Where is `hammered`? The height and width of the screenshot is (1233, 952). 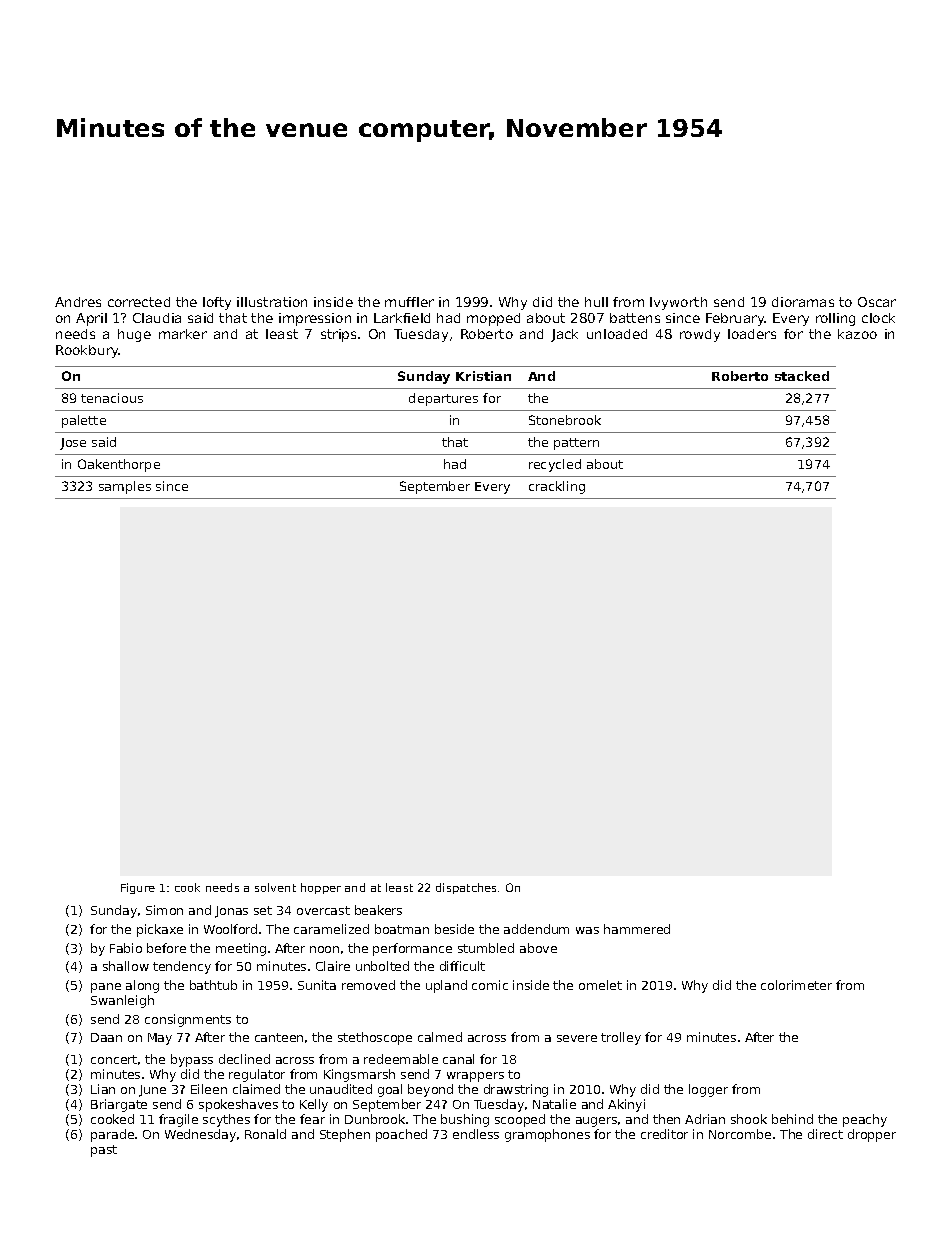
hammered is located at coordinates (637, 929).
